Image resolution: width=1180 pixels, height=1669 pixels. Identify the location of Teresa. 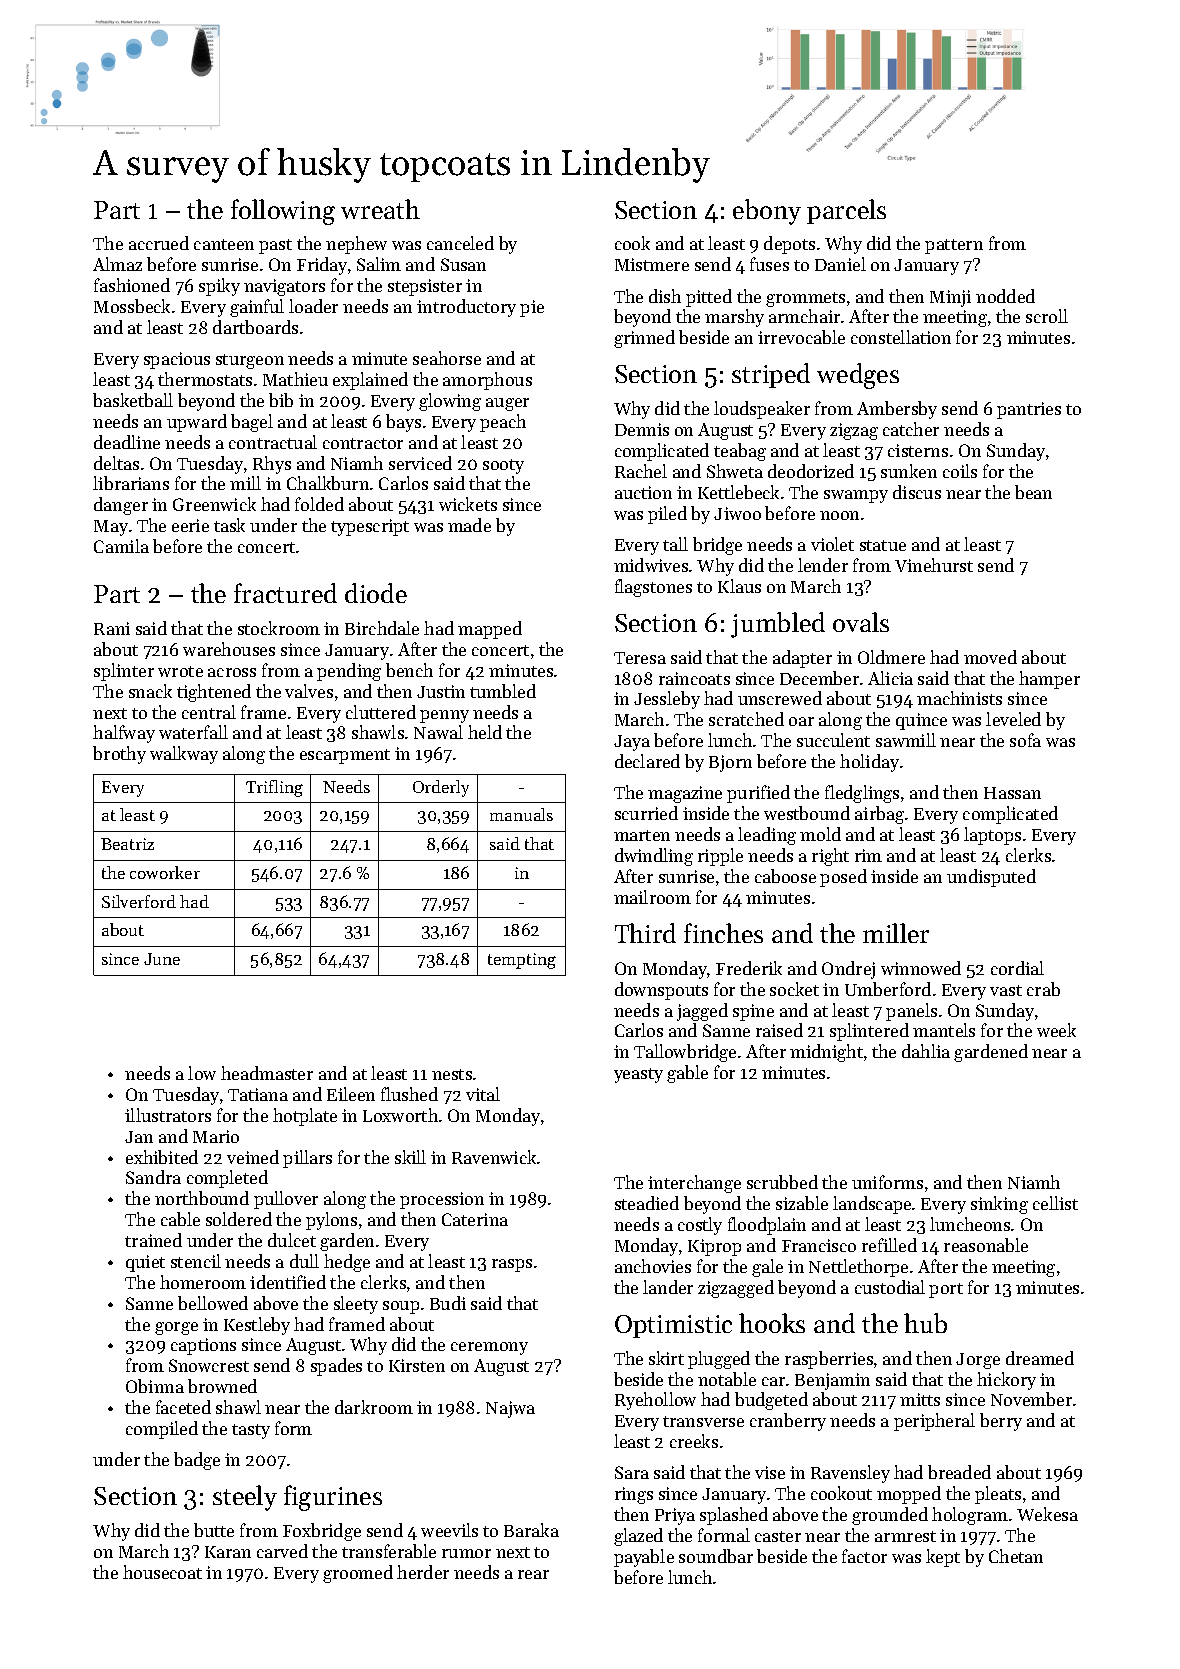
(640, 658).
